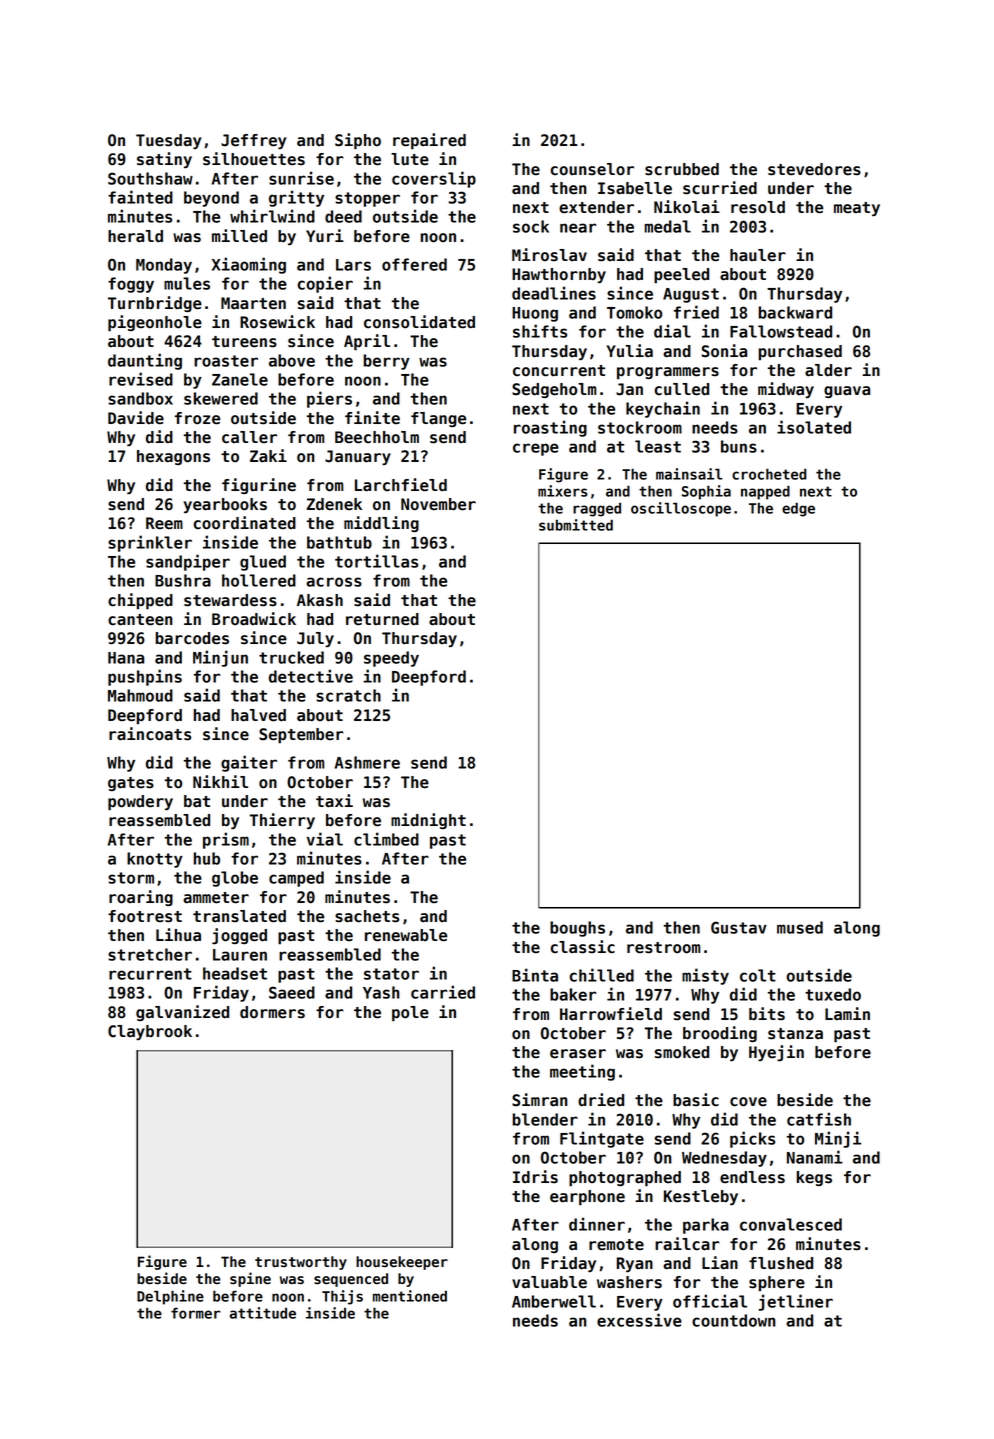  Describe the element at coordinates (135, 236) in the document. I see `herald` at that location.
